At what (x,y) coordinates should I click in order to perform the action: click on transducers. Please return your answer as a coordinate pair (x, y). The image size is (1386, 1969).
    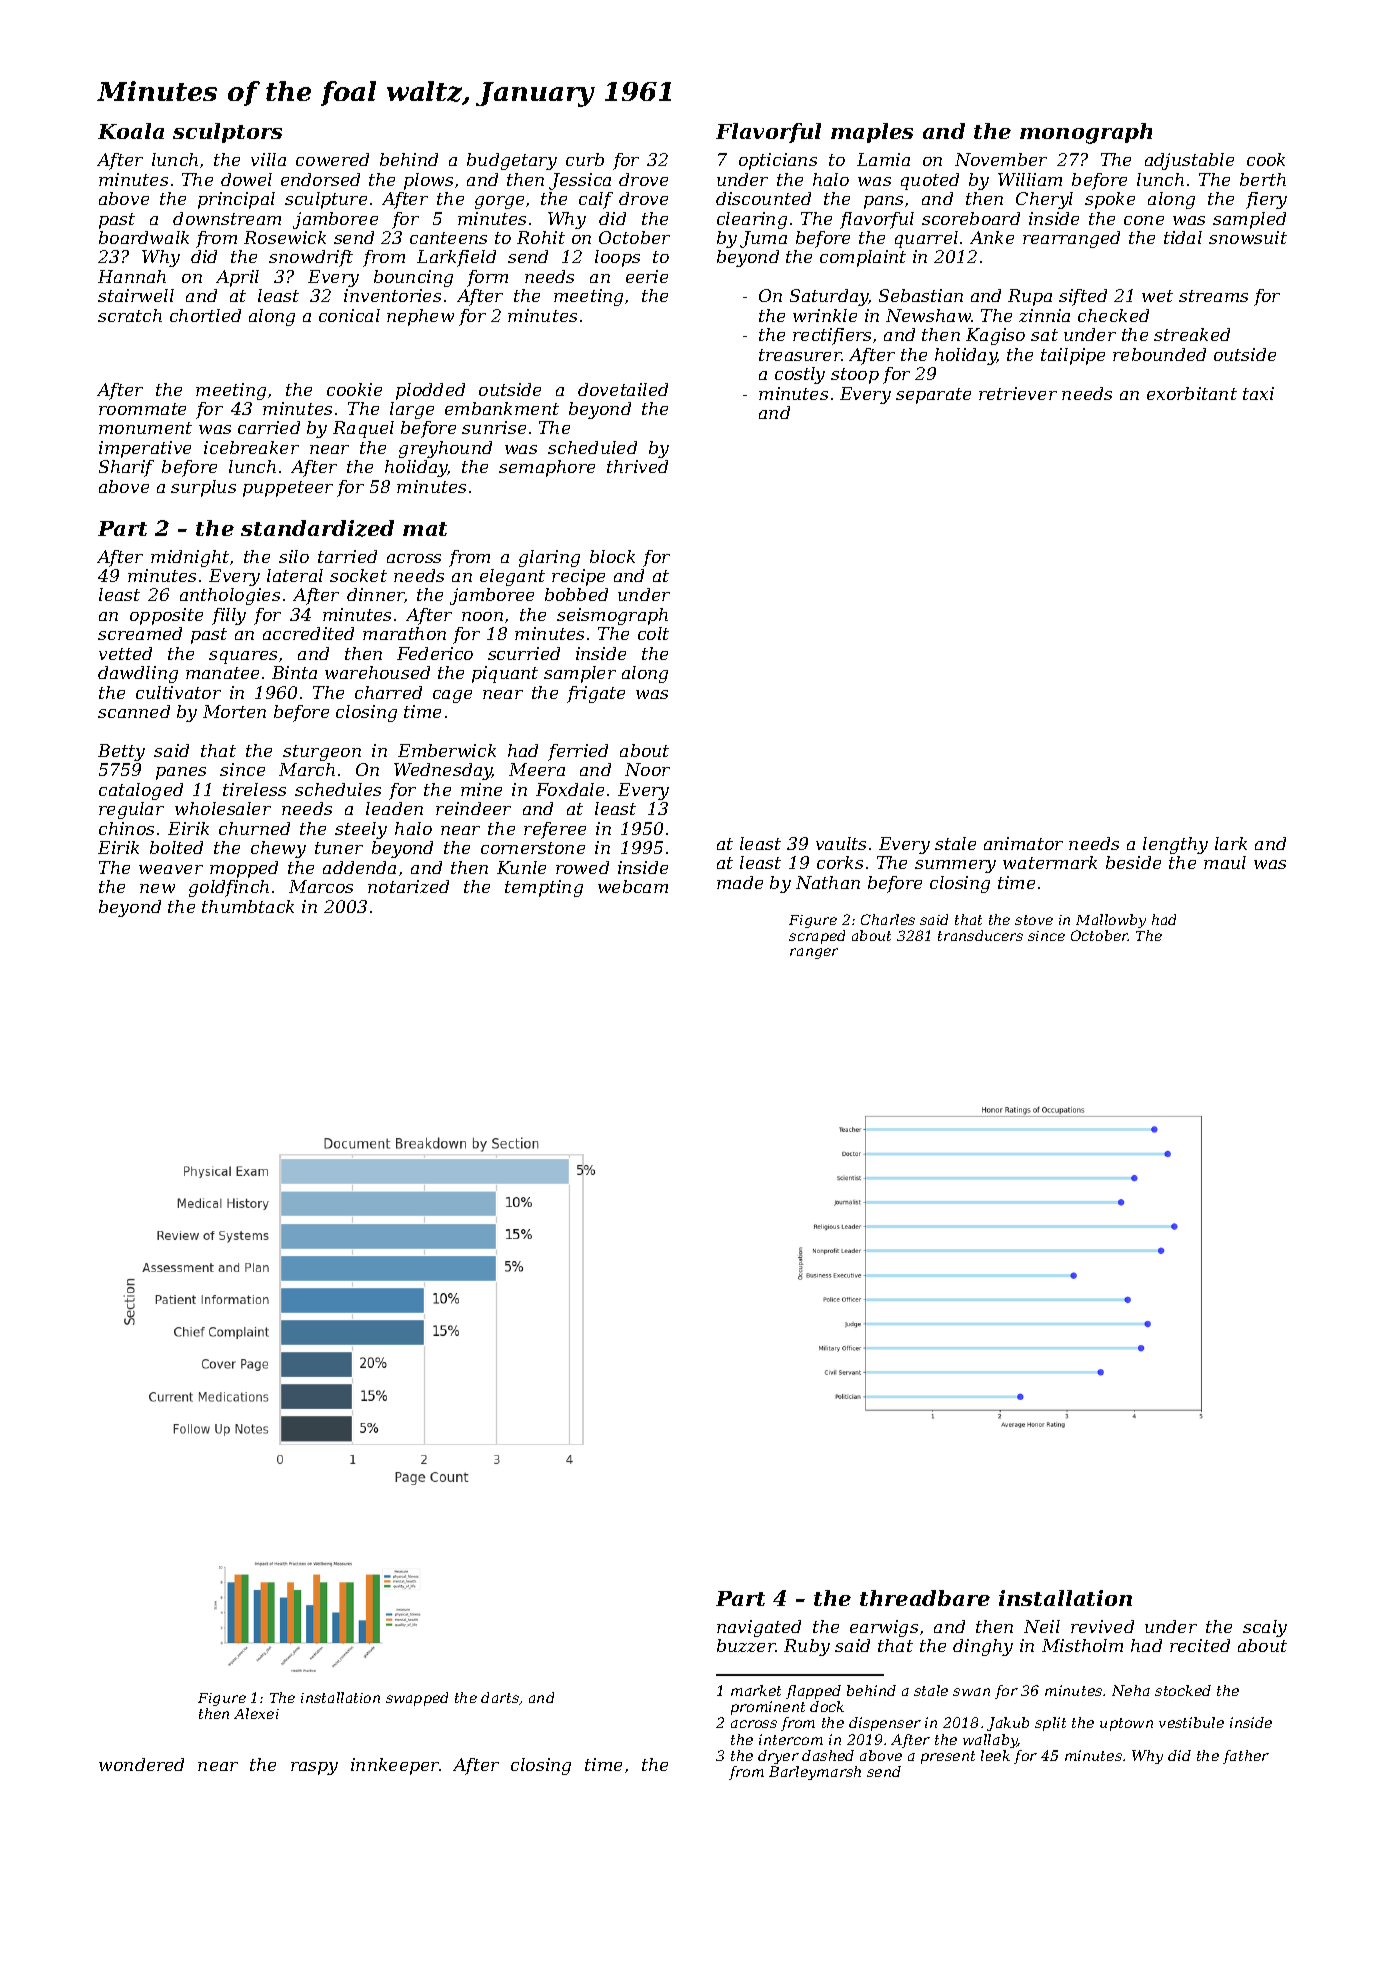
    Looking at the image, I should click on (980, 935).
